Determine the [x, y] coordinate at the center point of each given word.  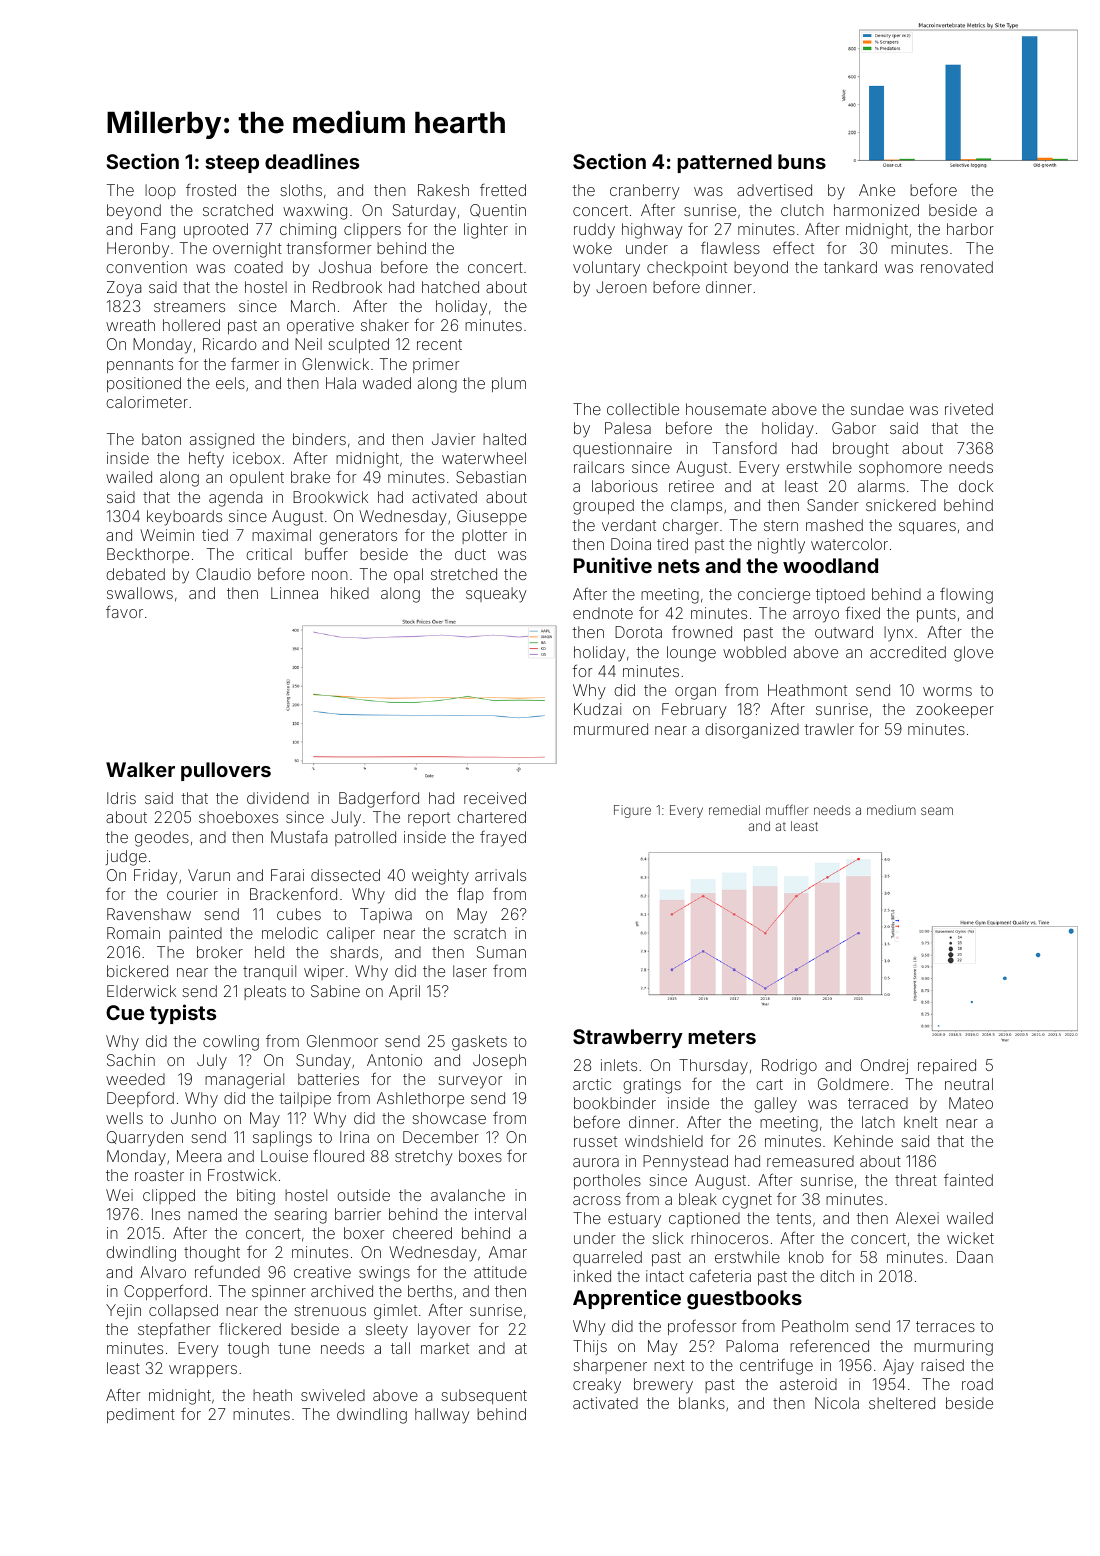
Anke [877, 190]
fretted [503, 189]
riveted [969, 409]
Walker [140, 769]
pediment [141, 1415]
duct [470, 554]
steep [232, 164]
